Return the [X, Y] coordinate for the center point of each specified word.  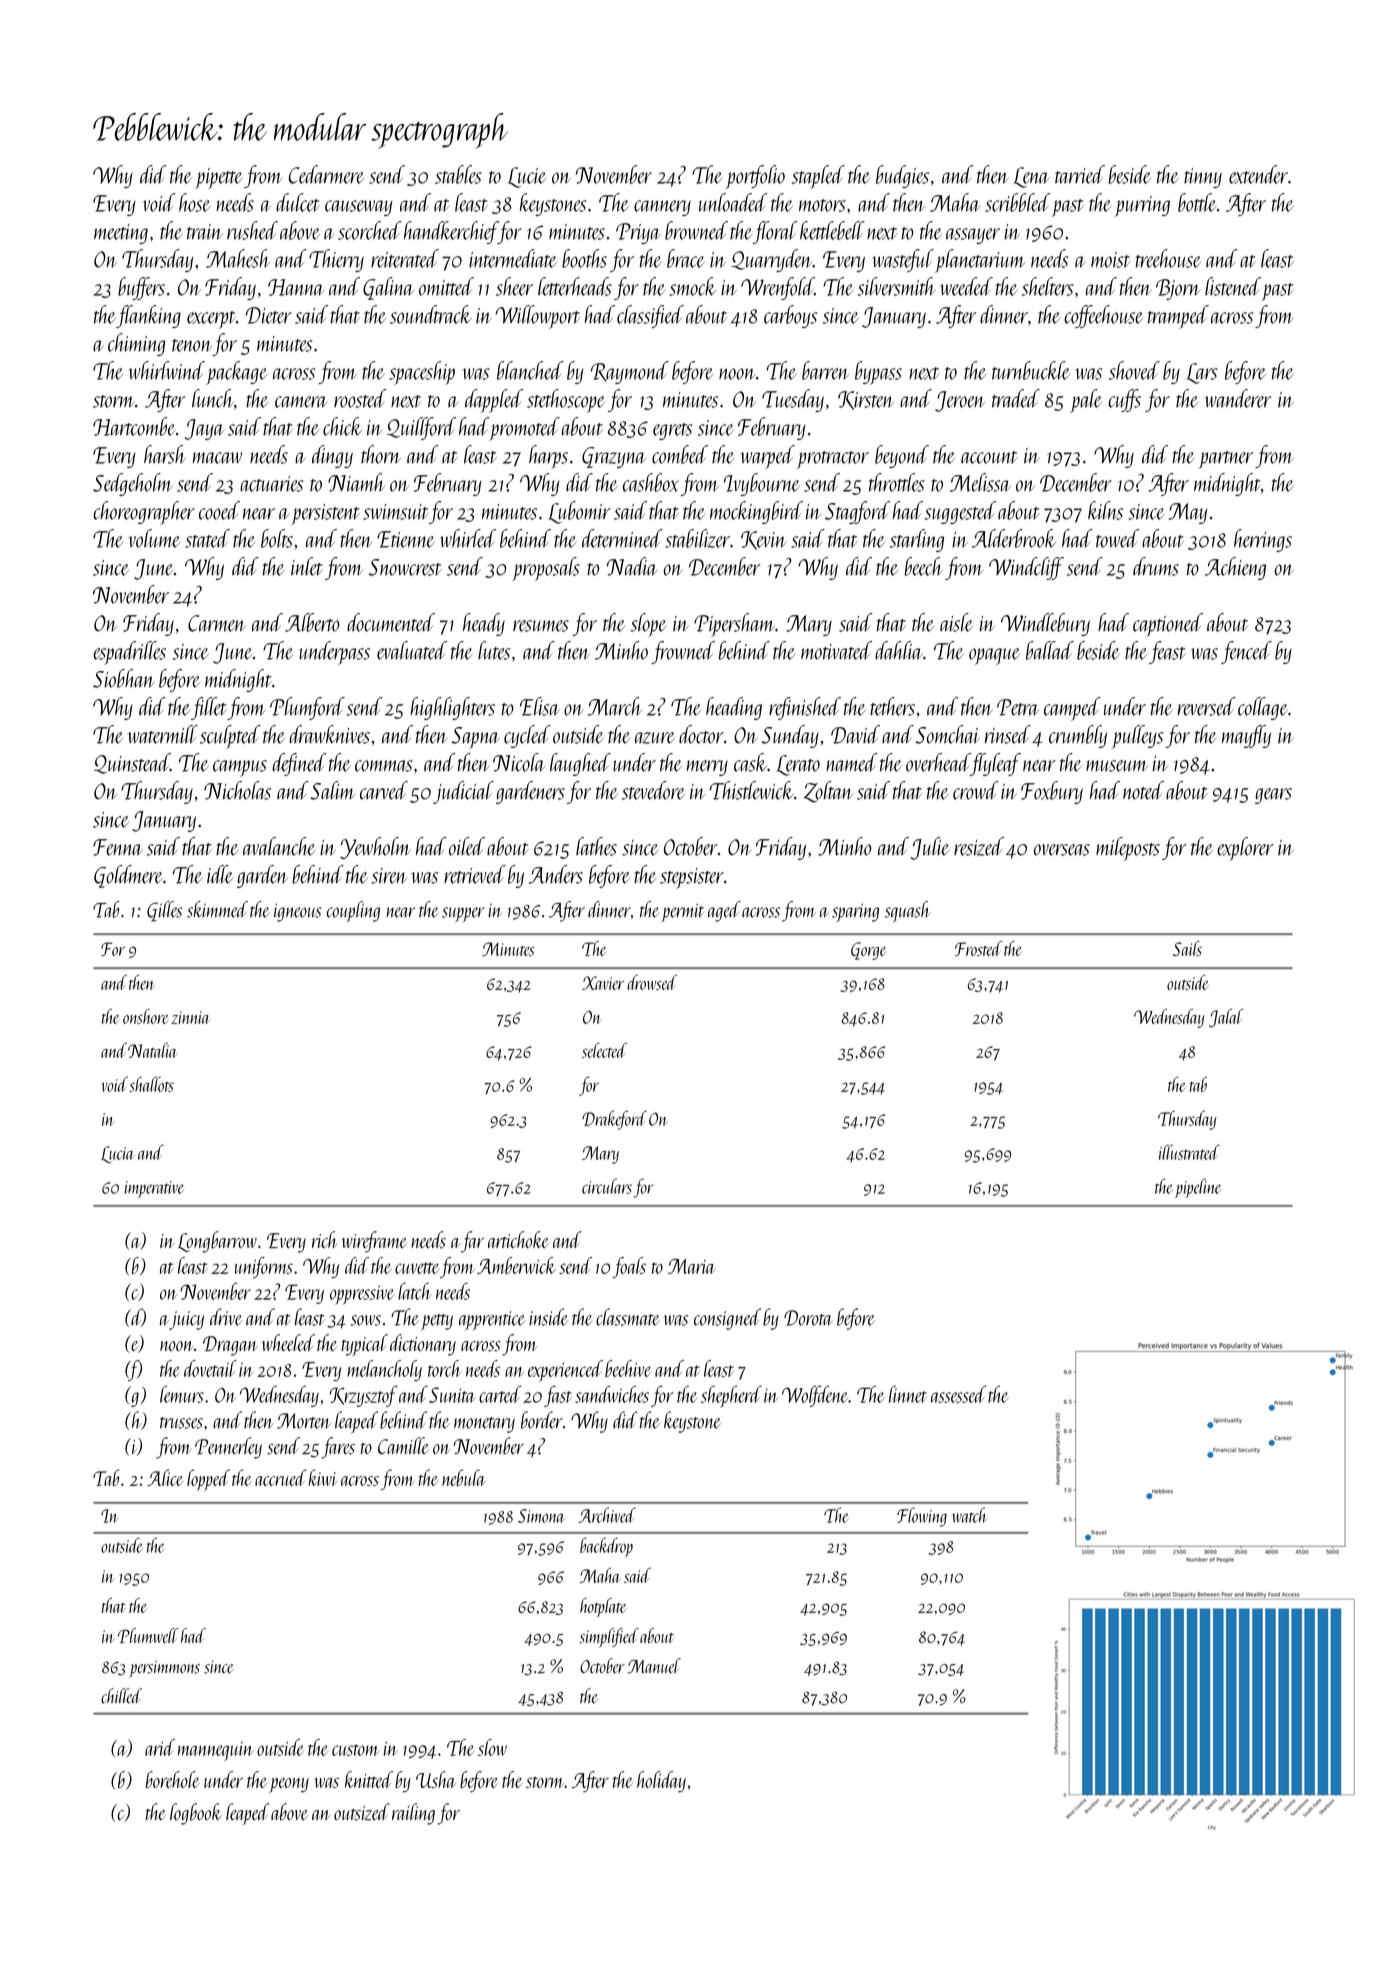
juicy [186, 1320]
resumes [541, 626]
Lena [1031, 177]
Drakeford [614, 1120]
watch [969, 1515]
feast [1167, 652]
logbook [196, 1814]
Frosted [978, 948]
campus [240, 768]
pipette [219, 178]
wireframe [374, 1242]
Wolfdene [815, 1396]
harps [548, 457]
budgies [902, 176]
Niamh [356, 482]
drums [1156, 566]
